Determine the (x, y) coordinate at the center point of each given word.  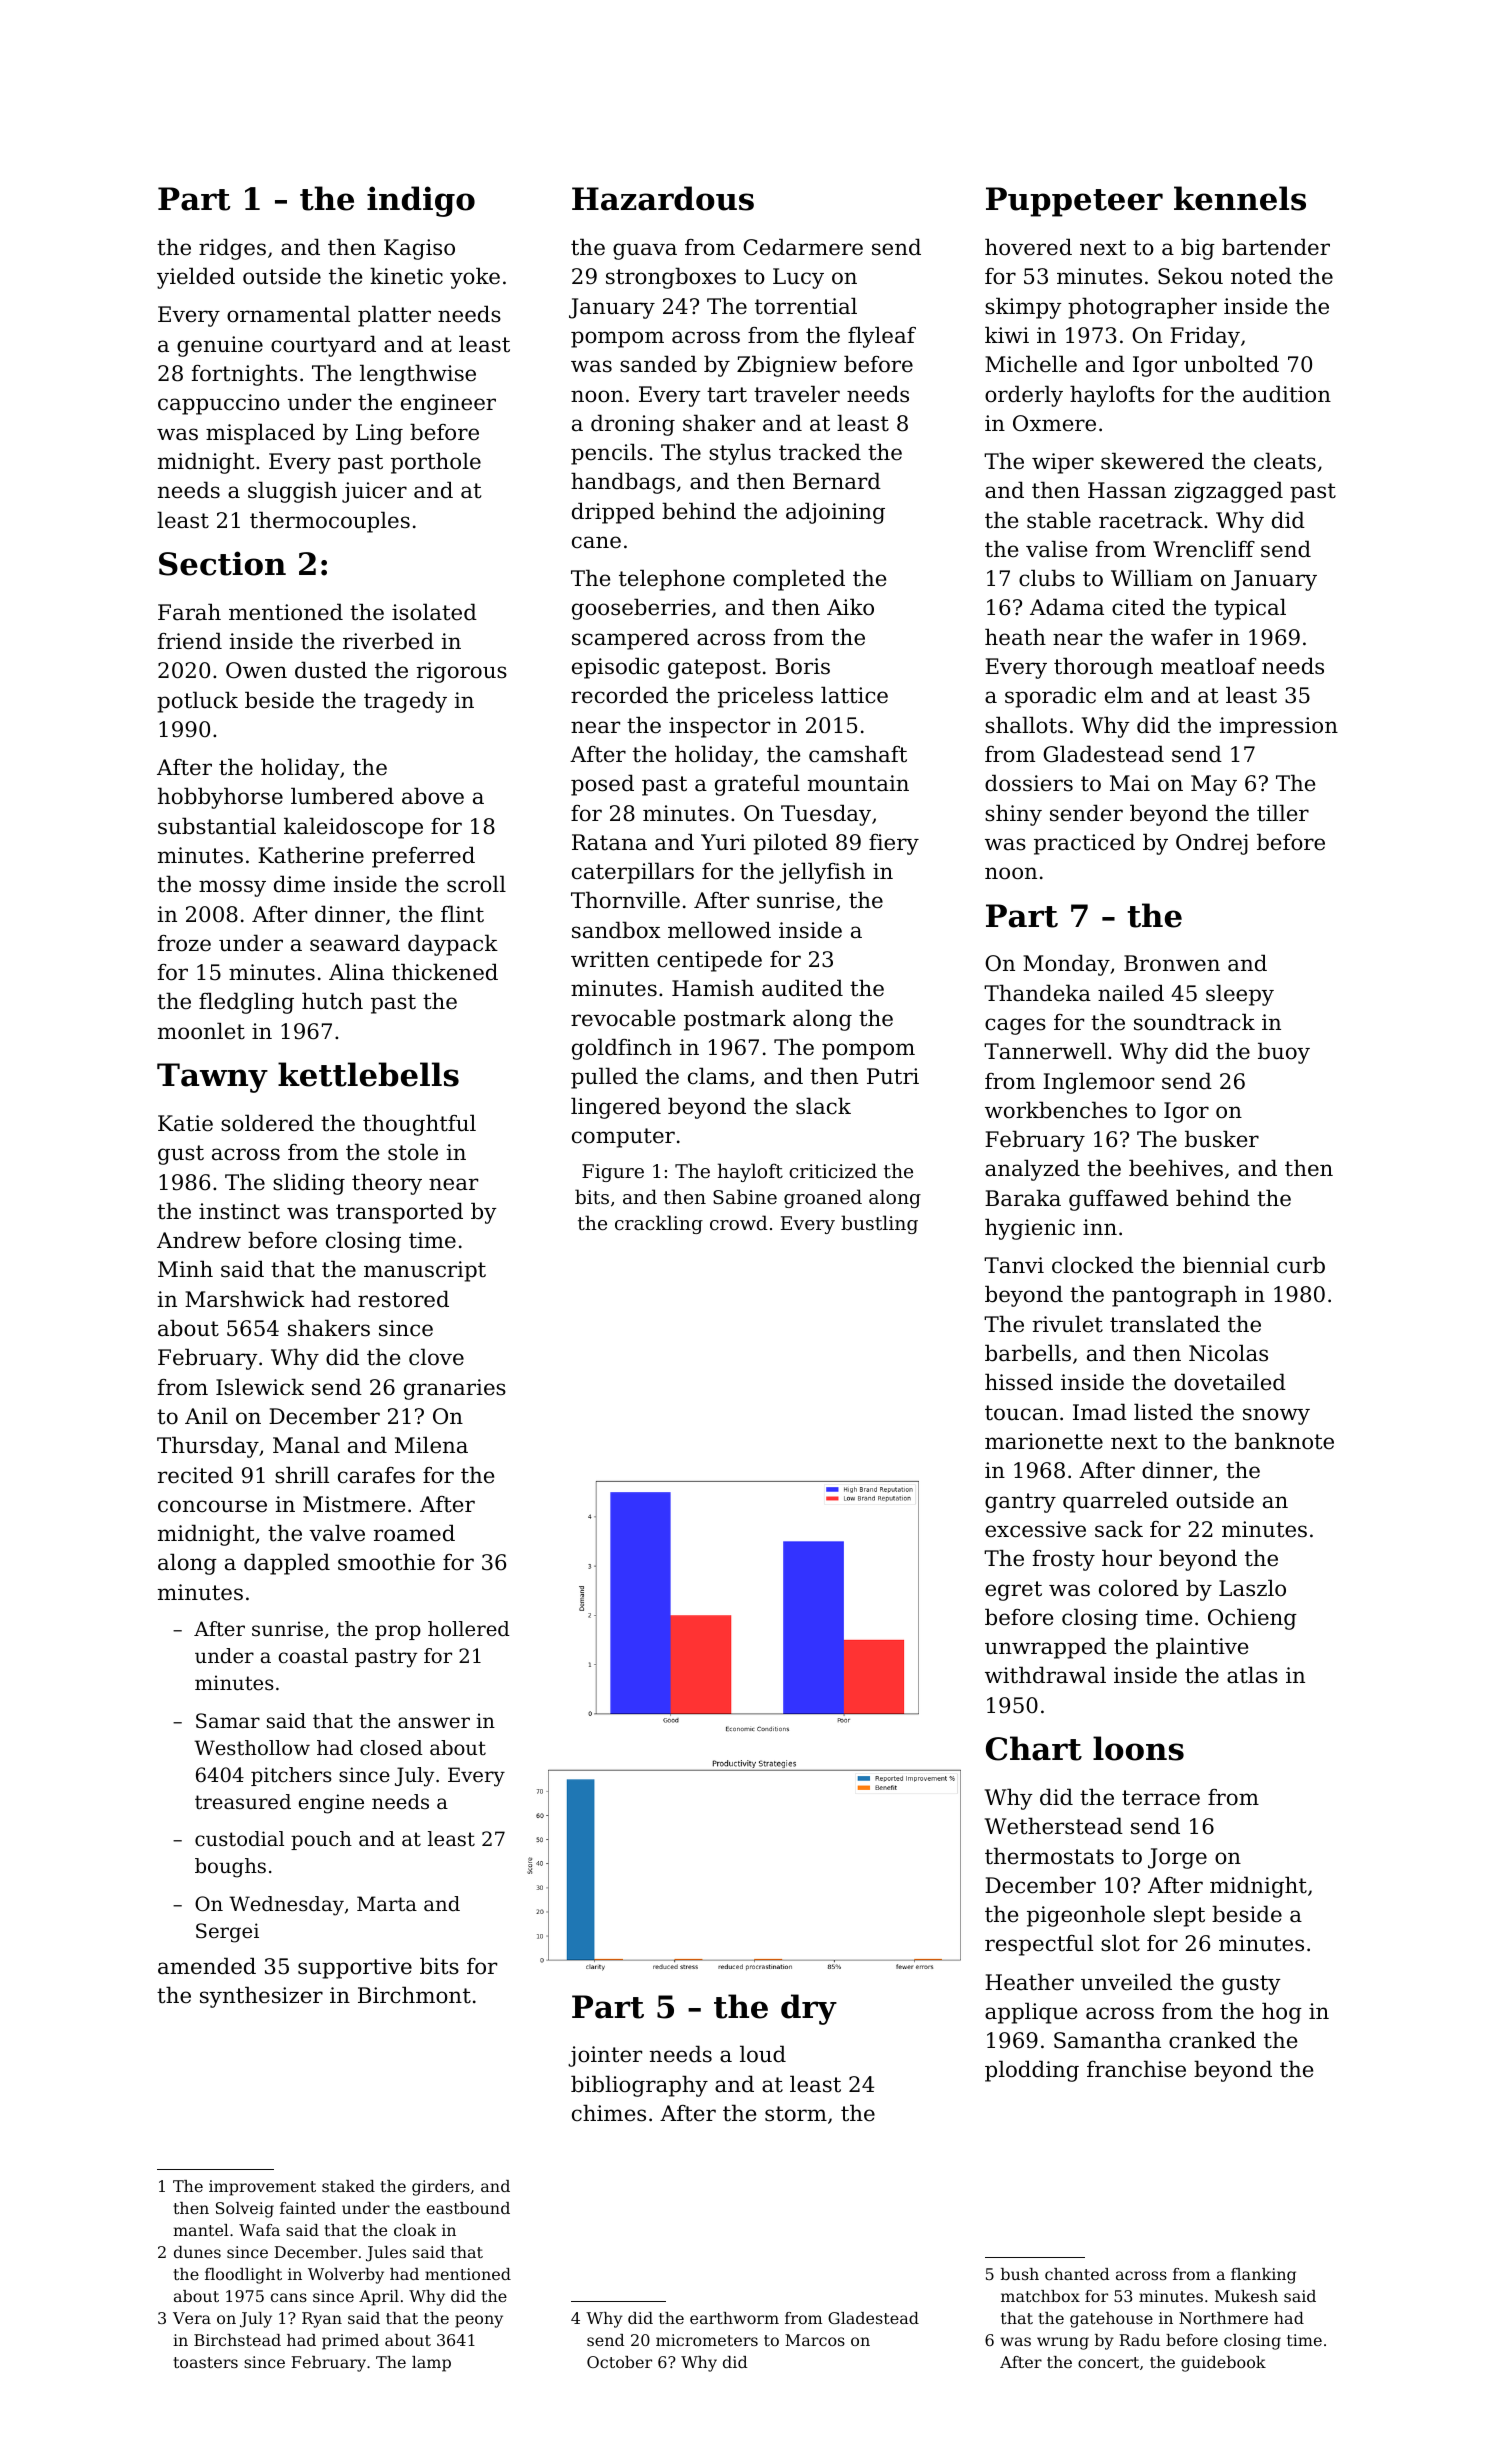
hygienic (1030, 1229)
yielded (196, 278)
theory (387, 1184)
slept (1179, 1916)
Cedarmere (803, 247)
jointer (605, 2056)
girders (441, 2188)
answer (434, 1723)
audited (802, 988)
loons (1138, 1748)
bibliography (639, 2086)
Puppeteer (1074, 202)
